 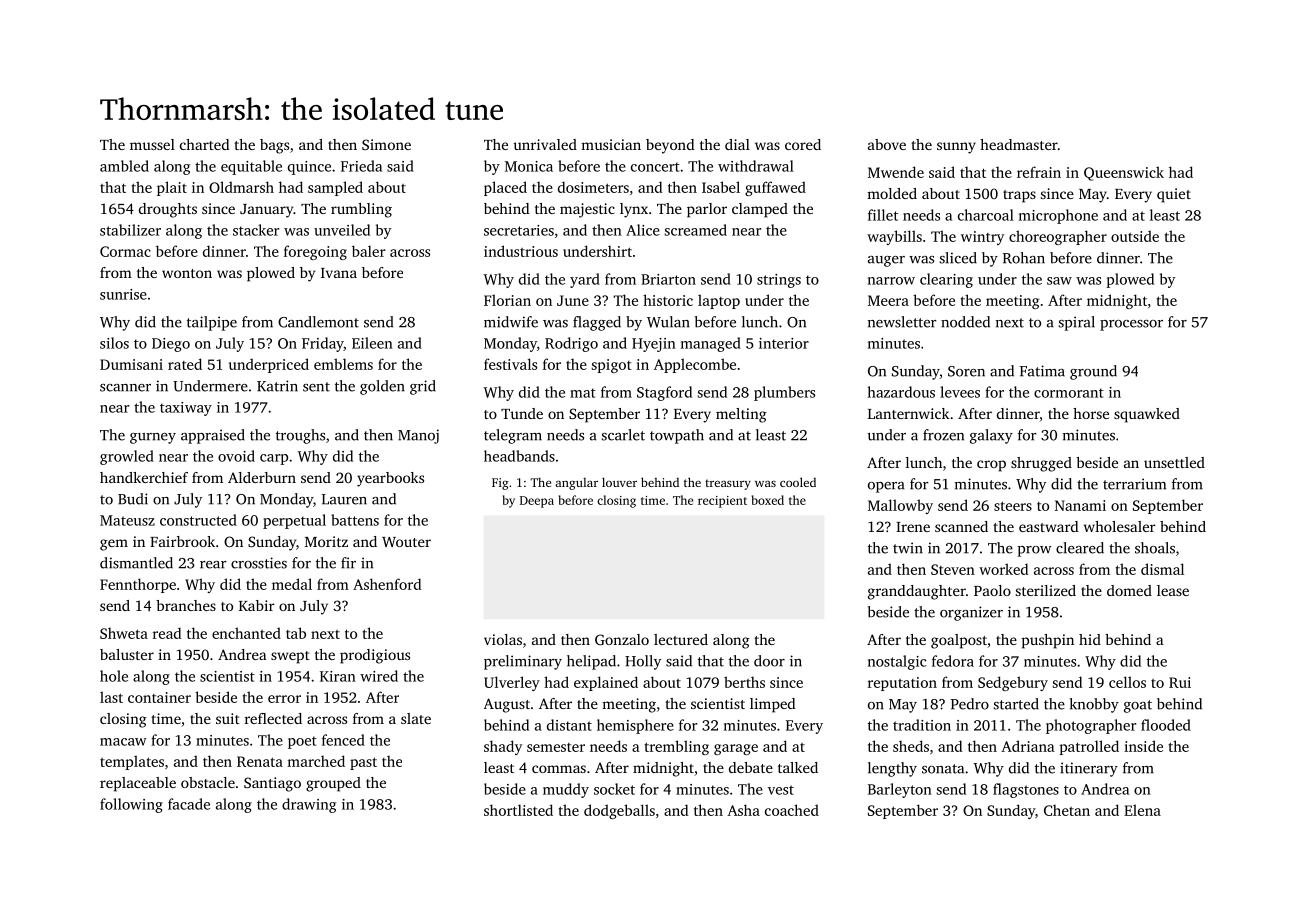 I want to click on wintry, so click(x=982, y=238).
